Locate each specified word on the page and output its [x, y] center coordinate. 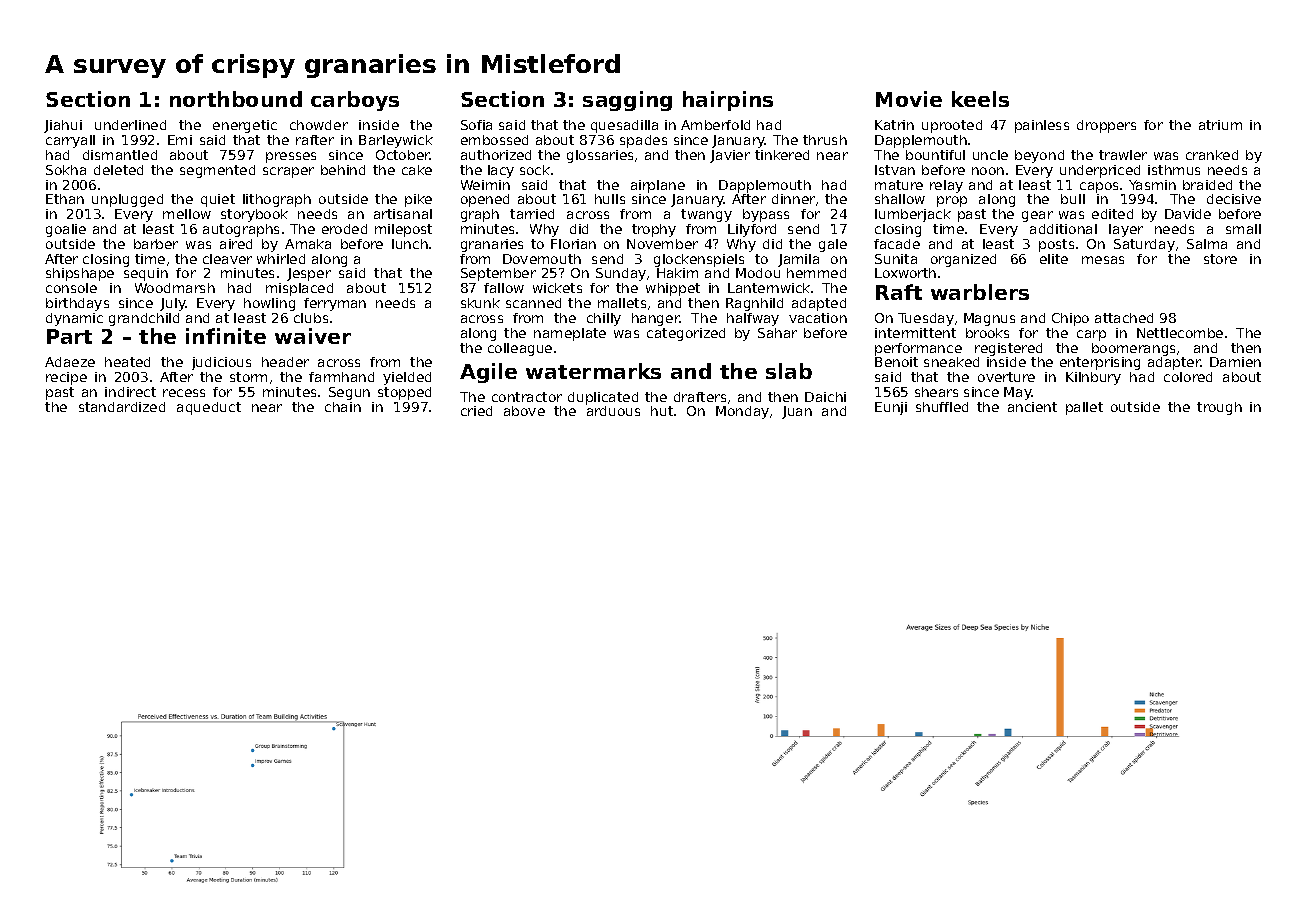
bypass [766, 215]
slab [789, 371]
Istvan [895, 170]
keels [980, 99]
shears [936, 392]
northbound [236, 99]
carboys [355, 101]
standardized [122, 407]
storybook [254, 215]
